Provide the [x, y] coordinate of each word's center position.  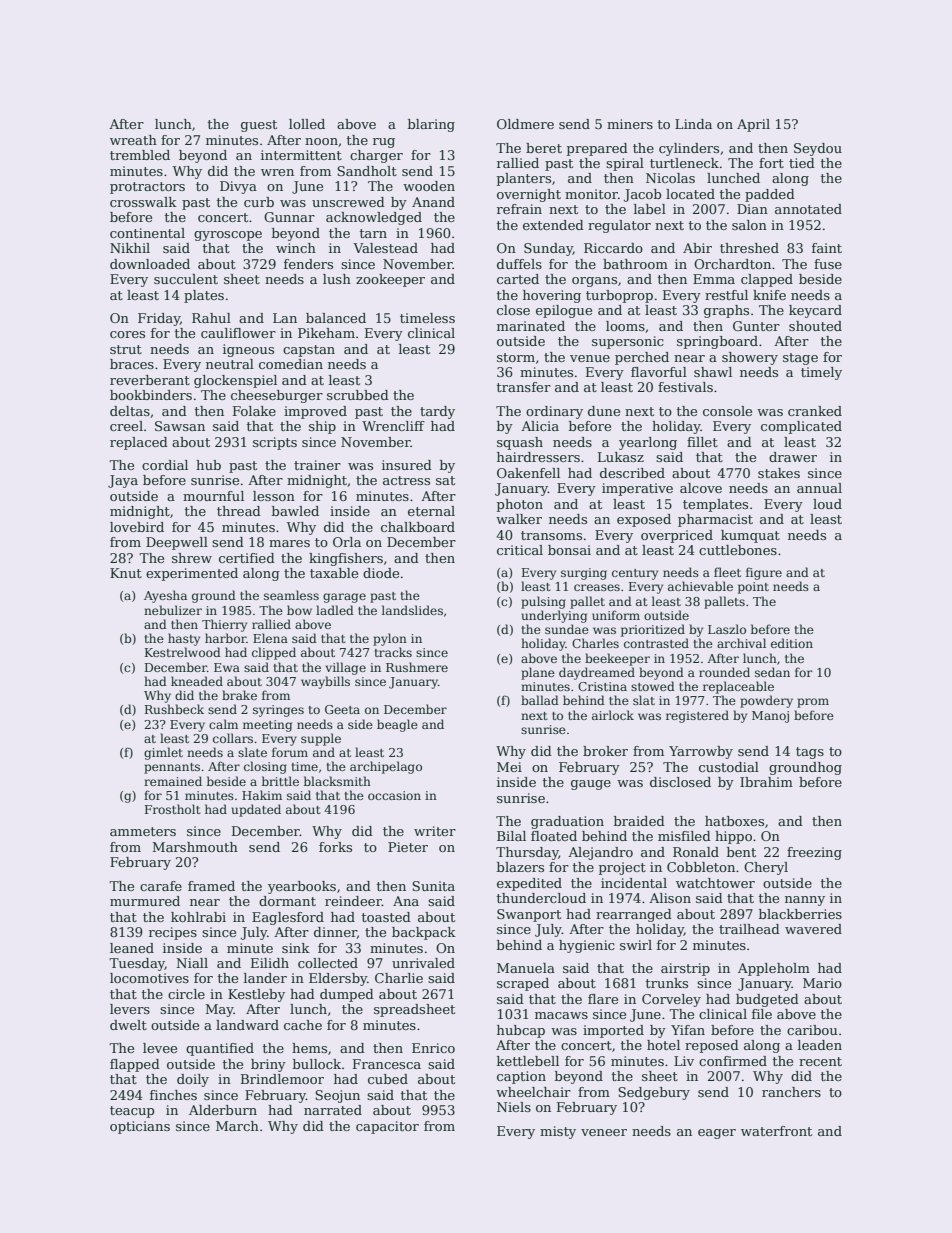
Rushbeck [174, 709]
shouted [815, 326]
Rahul [211, 318]
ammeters [143, 831]
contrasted [656, 643]
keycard [815, 311]
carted [518, 279]
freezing [814, 853]
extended [553, 225]
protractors [147, 188]
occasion [394, 795]
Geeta [342, 709]
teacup [132, 1112]
